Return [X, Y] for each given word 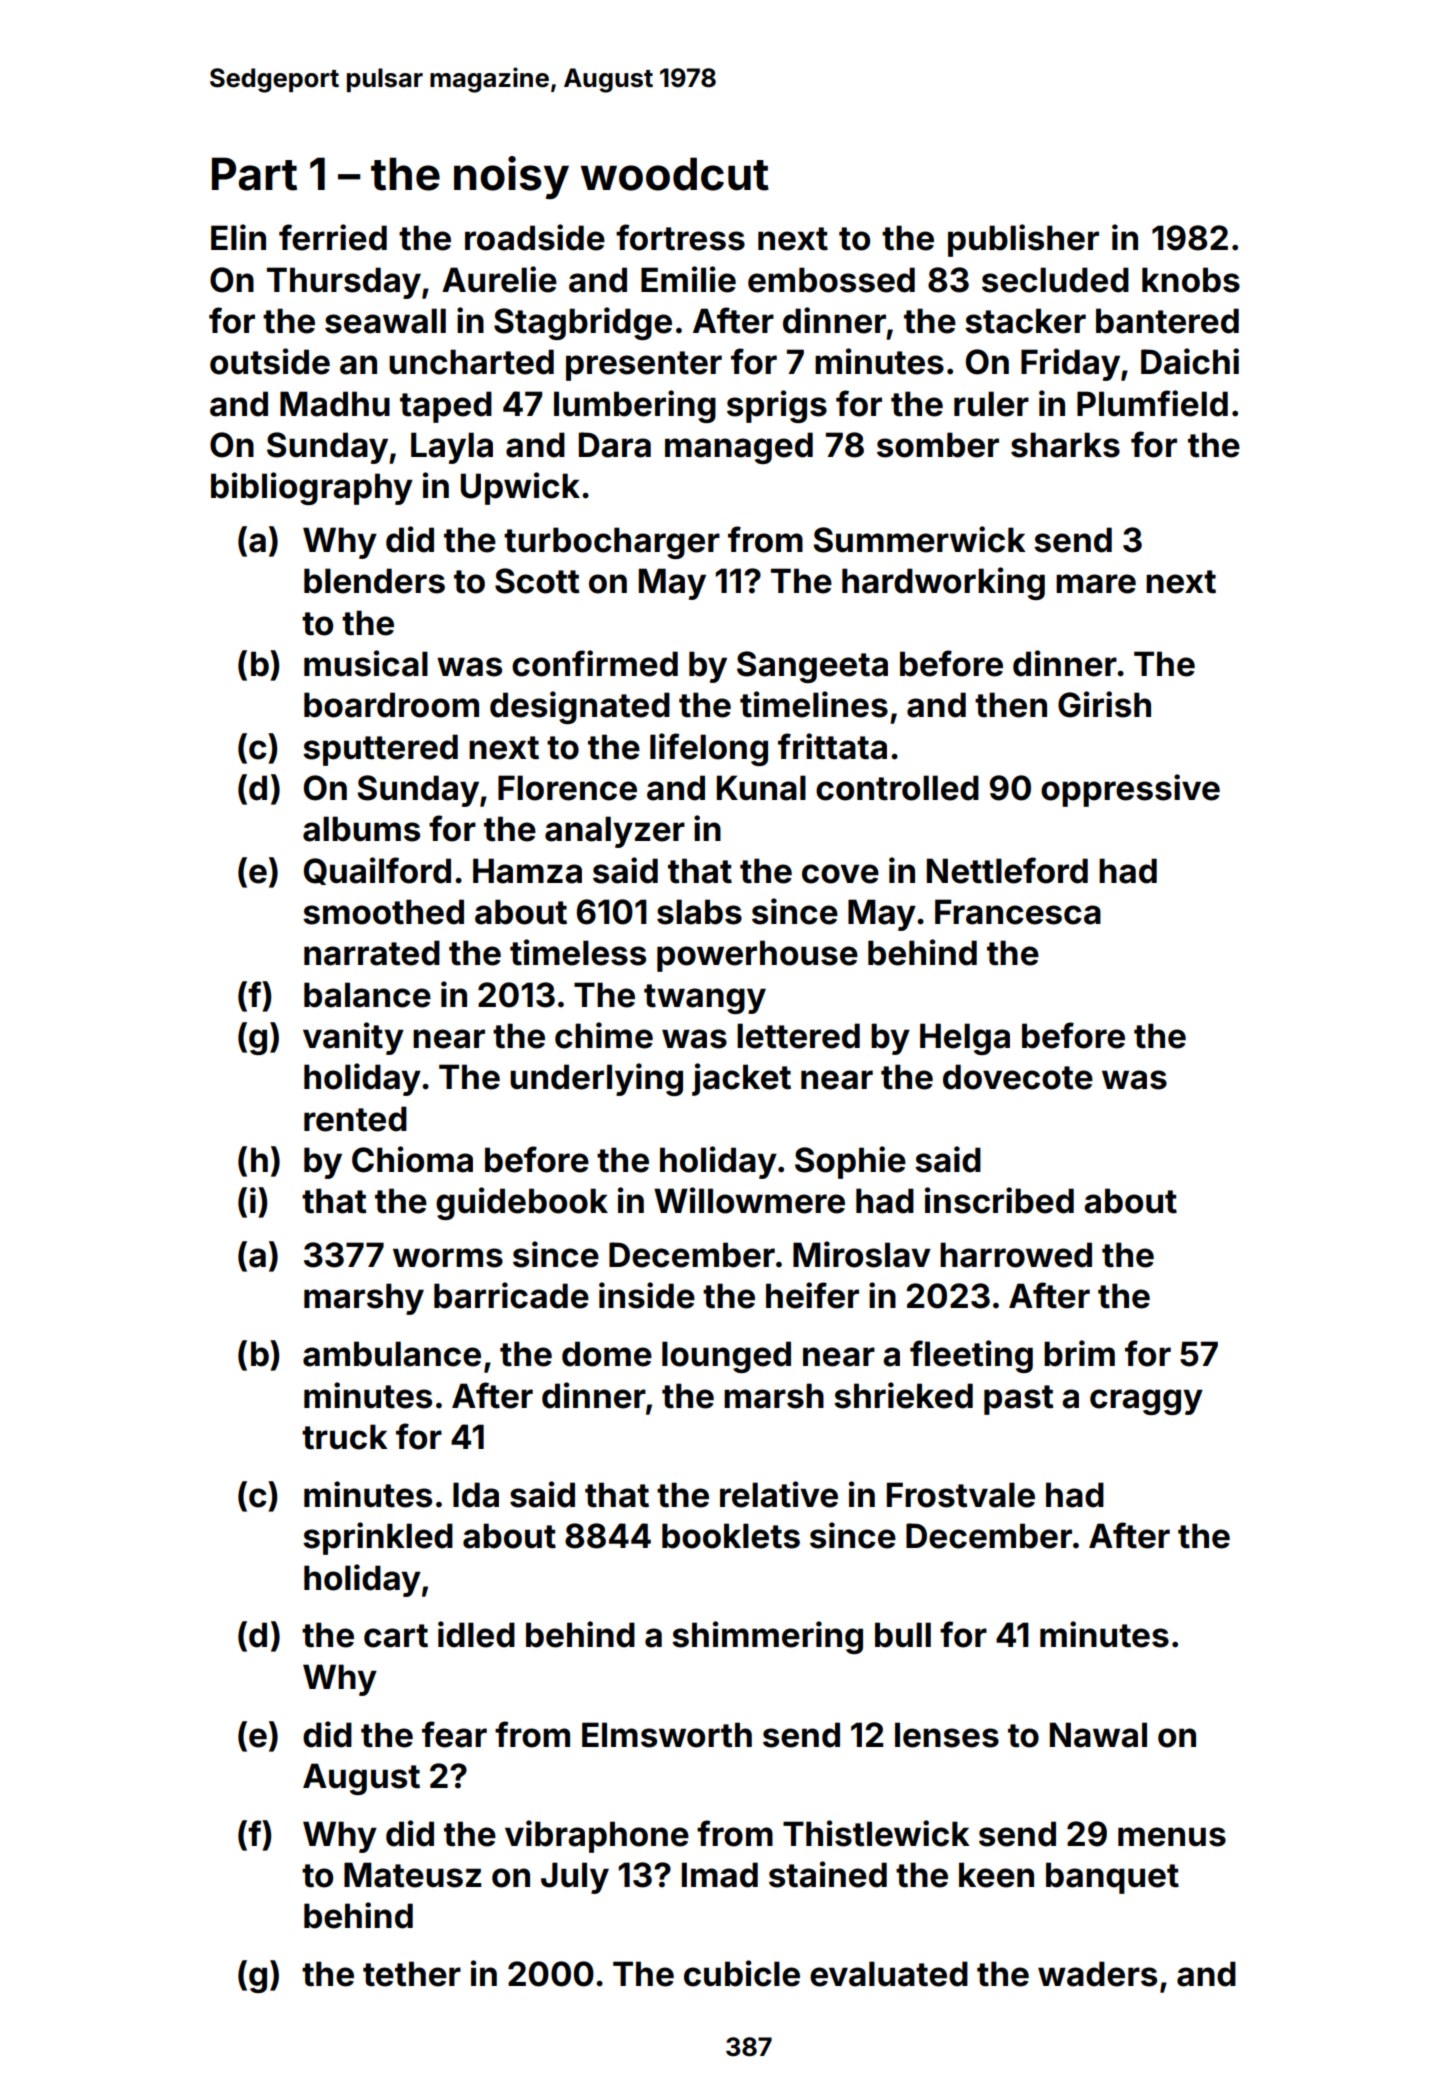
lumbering [635, 406]
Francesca [1018, 912]
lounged [726, 1357]
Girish [1104, 704]
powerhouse [757, 956]
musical [366, 663]
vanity [353, 1038]
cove [840, 874]
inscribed [999, 1200]
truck [345, 1437]
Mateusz [412, 1875]
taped [446, 407]
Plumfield [1152, 403]
